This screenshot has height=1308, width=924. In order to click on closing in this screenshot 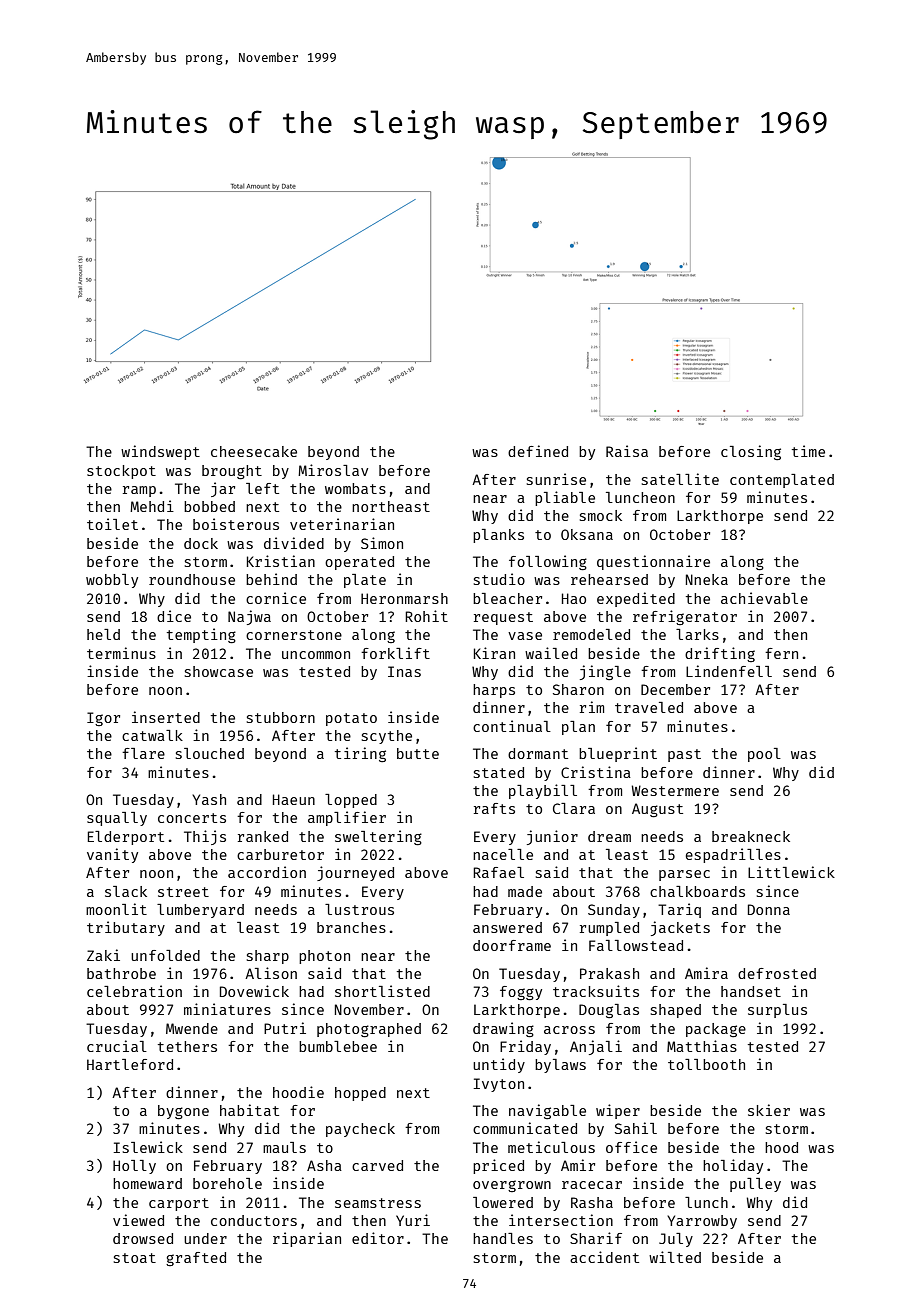, I will do `click(751, 452)`.
